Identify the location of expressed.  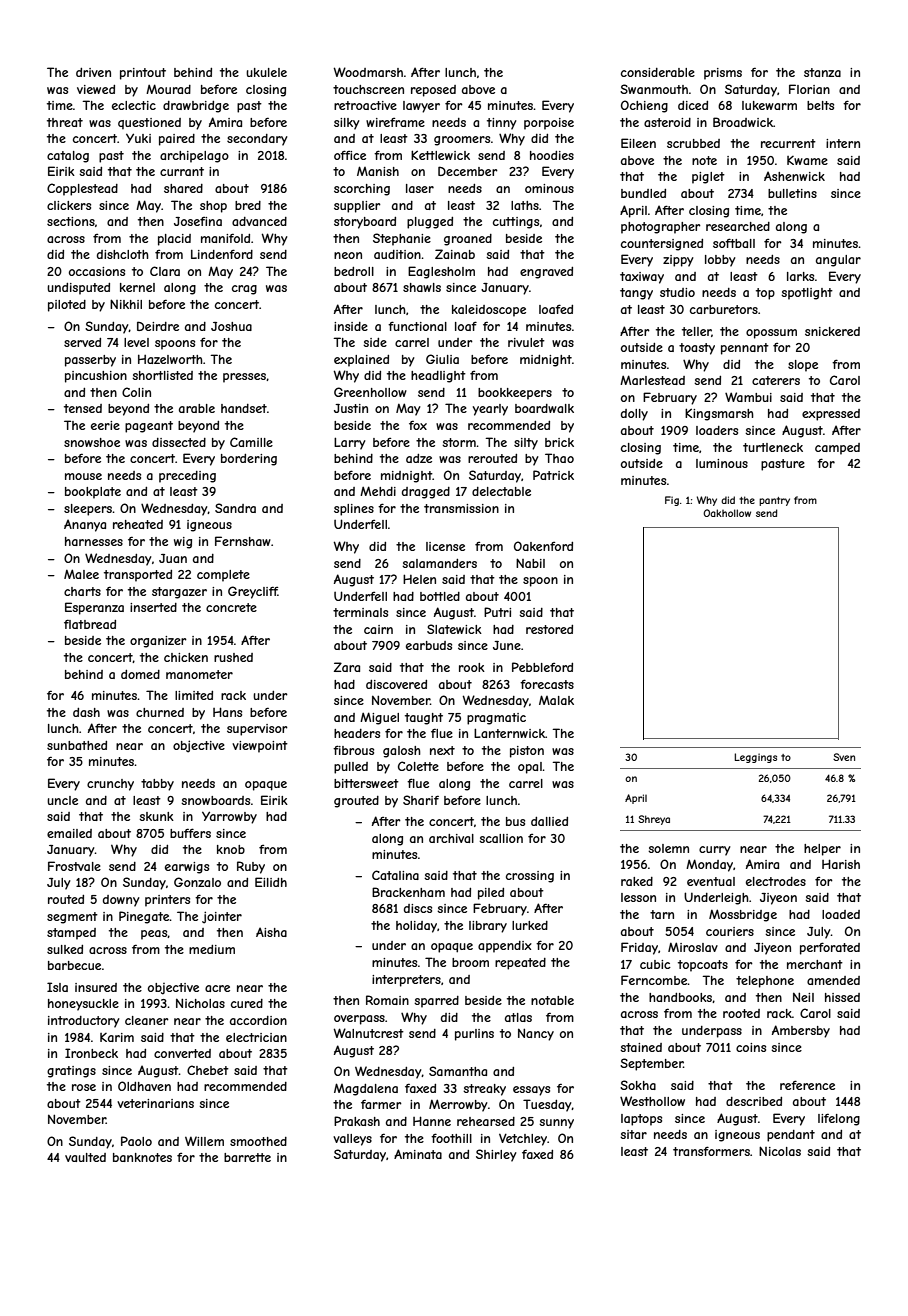
(831, 415).
